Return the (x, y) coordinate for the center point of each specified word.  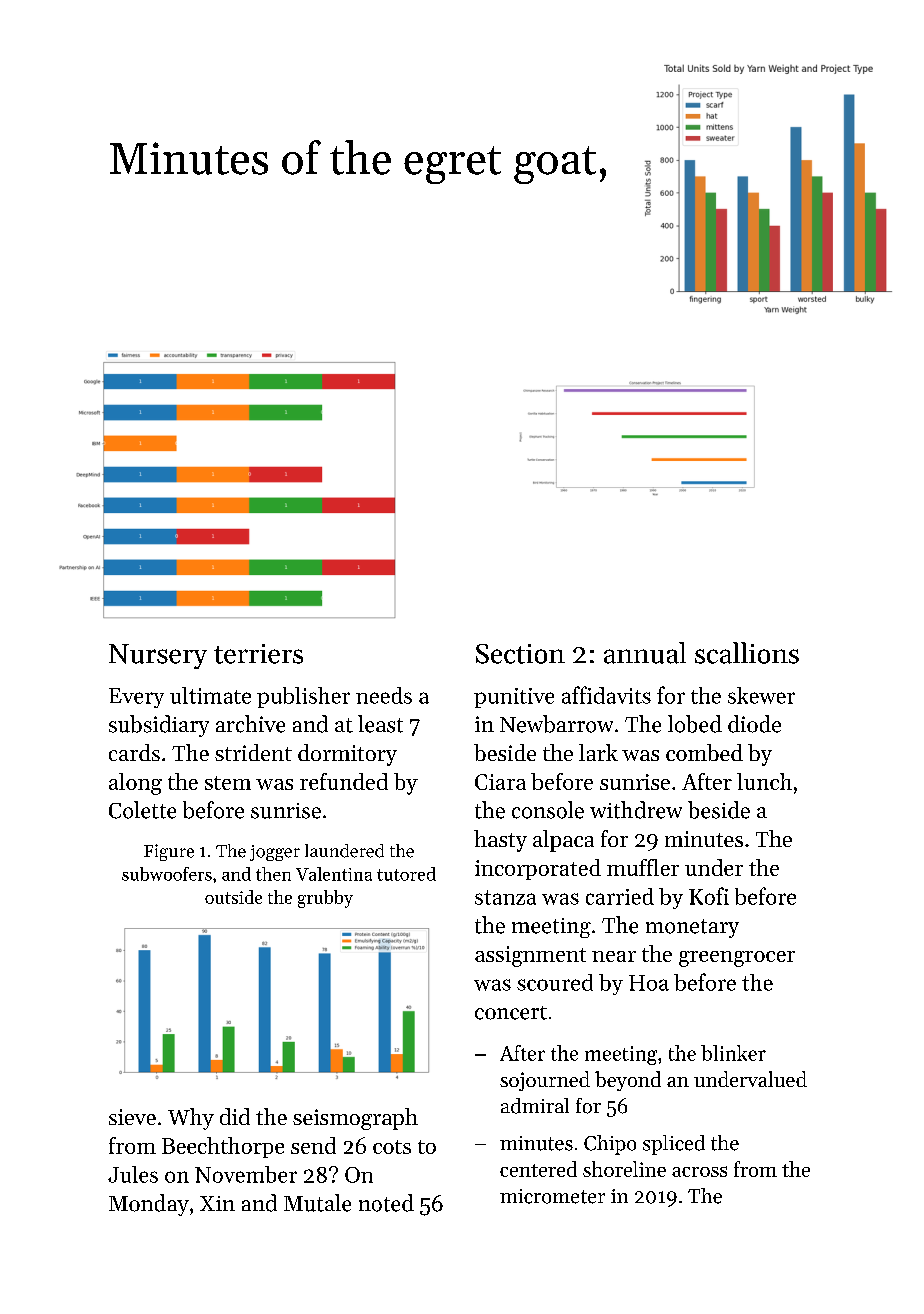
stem (228, 783)
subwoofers (167, 874)
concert (511, 1013)
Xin (217, 1203)
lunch (764, 781)
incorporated (538, 869)
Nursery (158, 656)
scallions (747, 653)
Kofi (709, 896)
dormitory (347, 755)
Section (520, 654)
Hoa (649, 983)
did (235, 1116)
